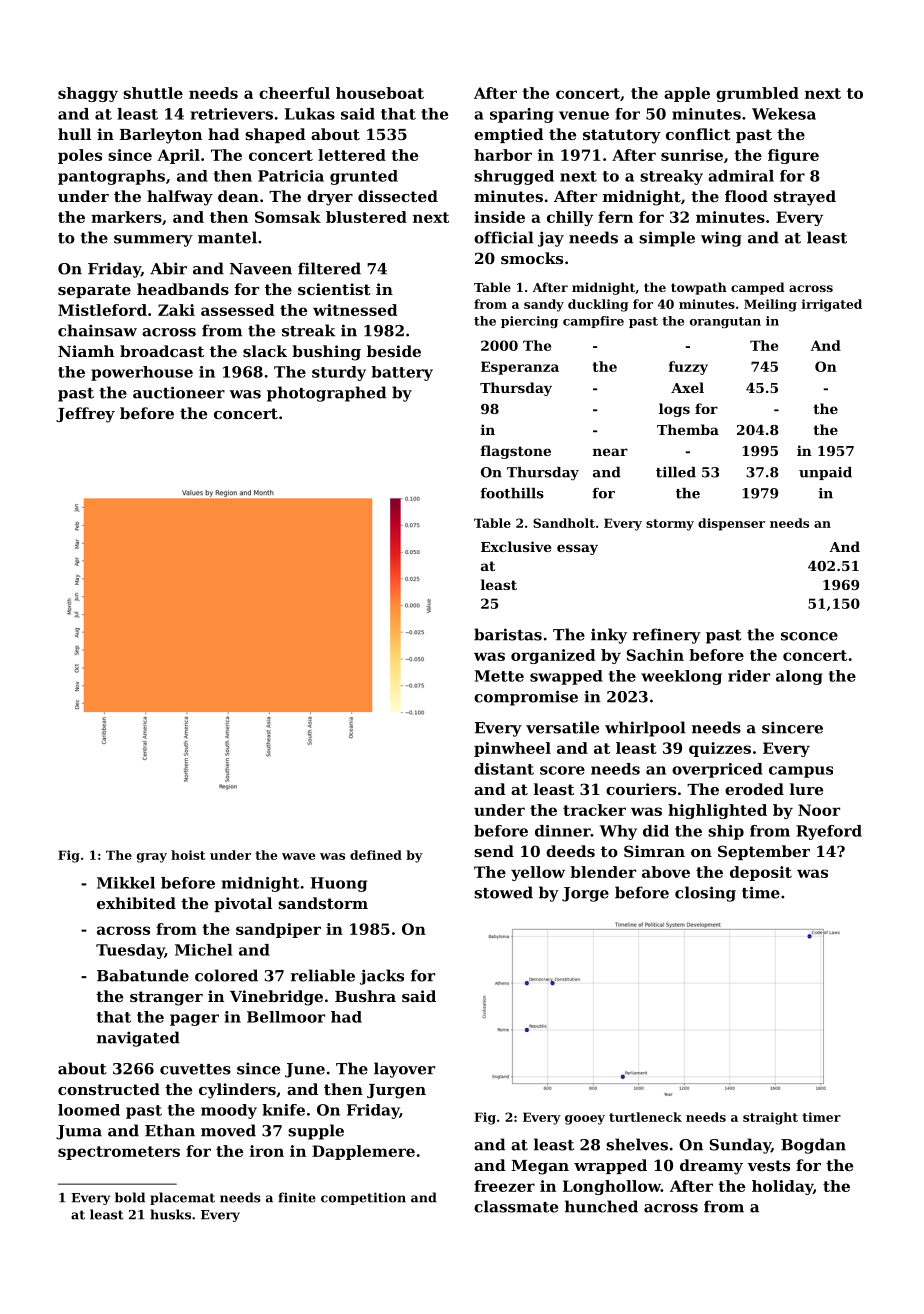 Image resolution: width=924 pixels, height=1314 pixels. I want to click on husks, so click(170, 1214).
